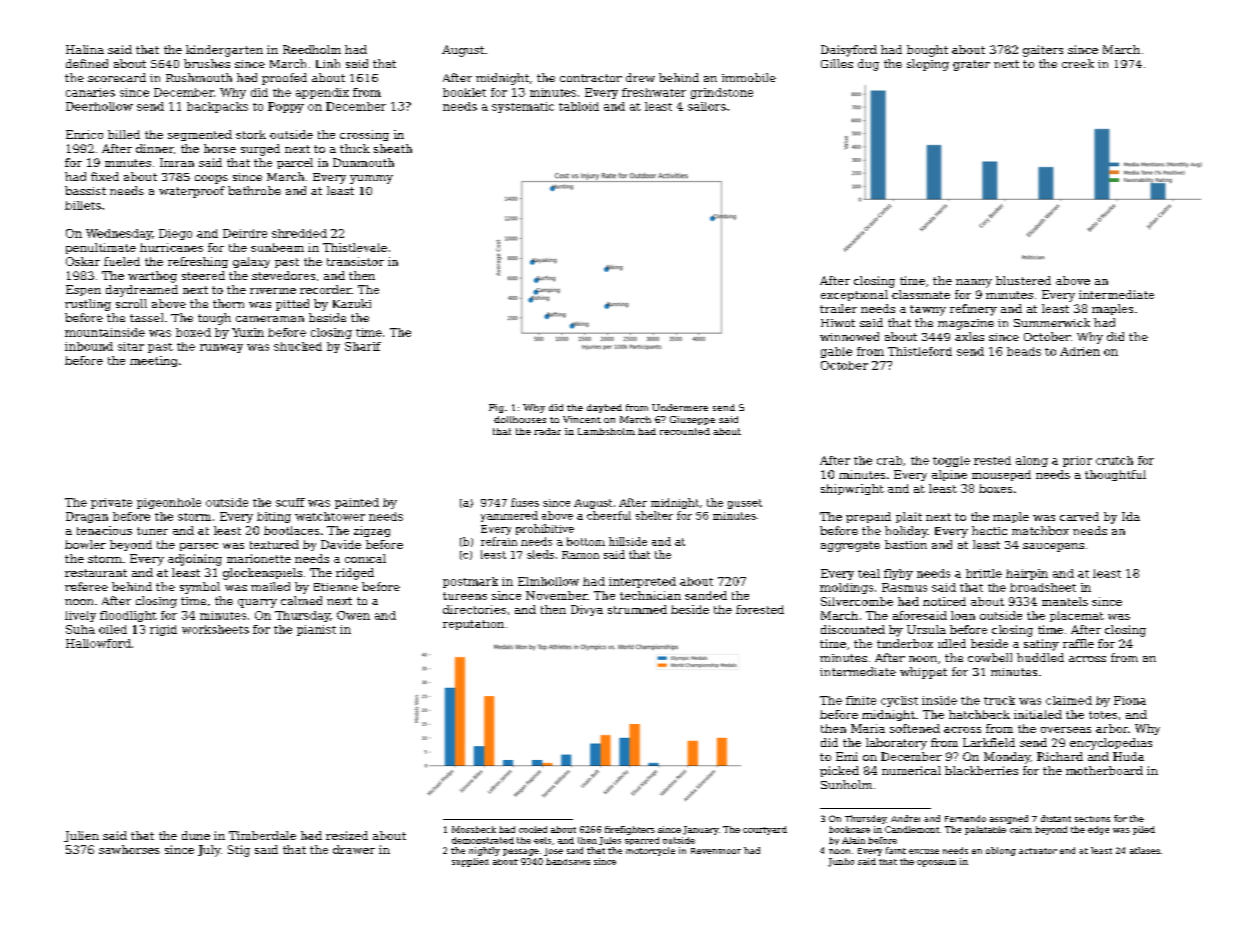  Describe the element at coordinates (927, 51) in the screenshot. I see `bought` at that location.
